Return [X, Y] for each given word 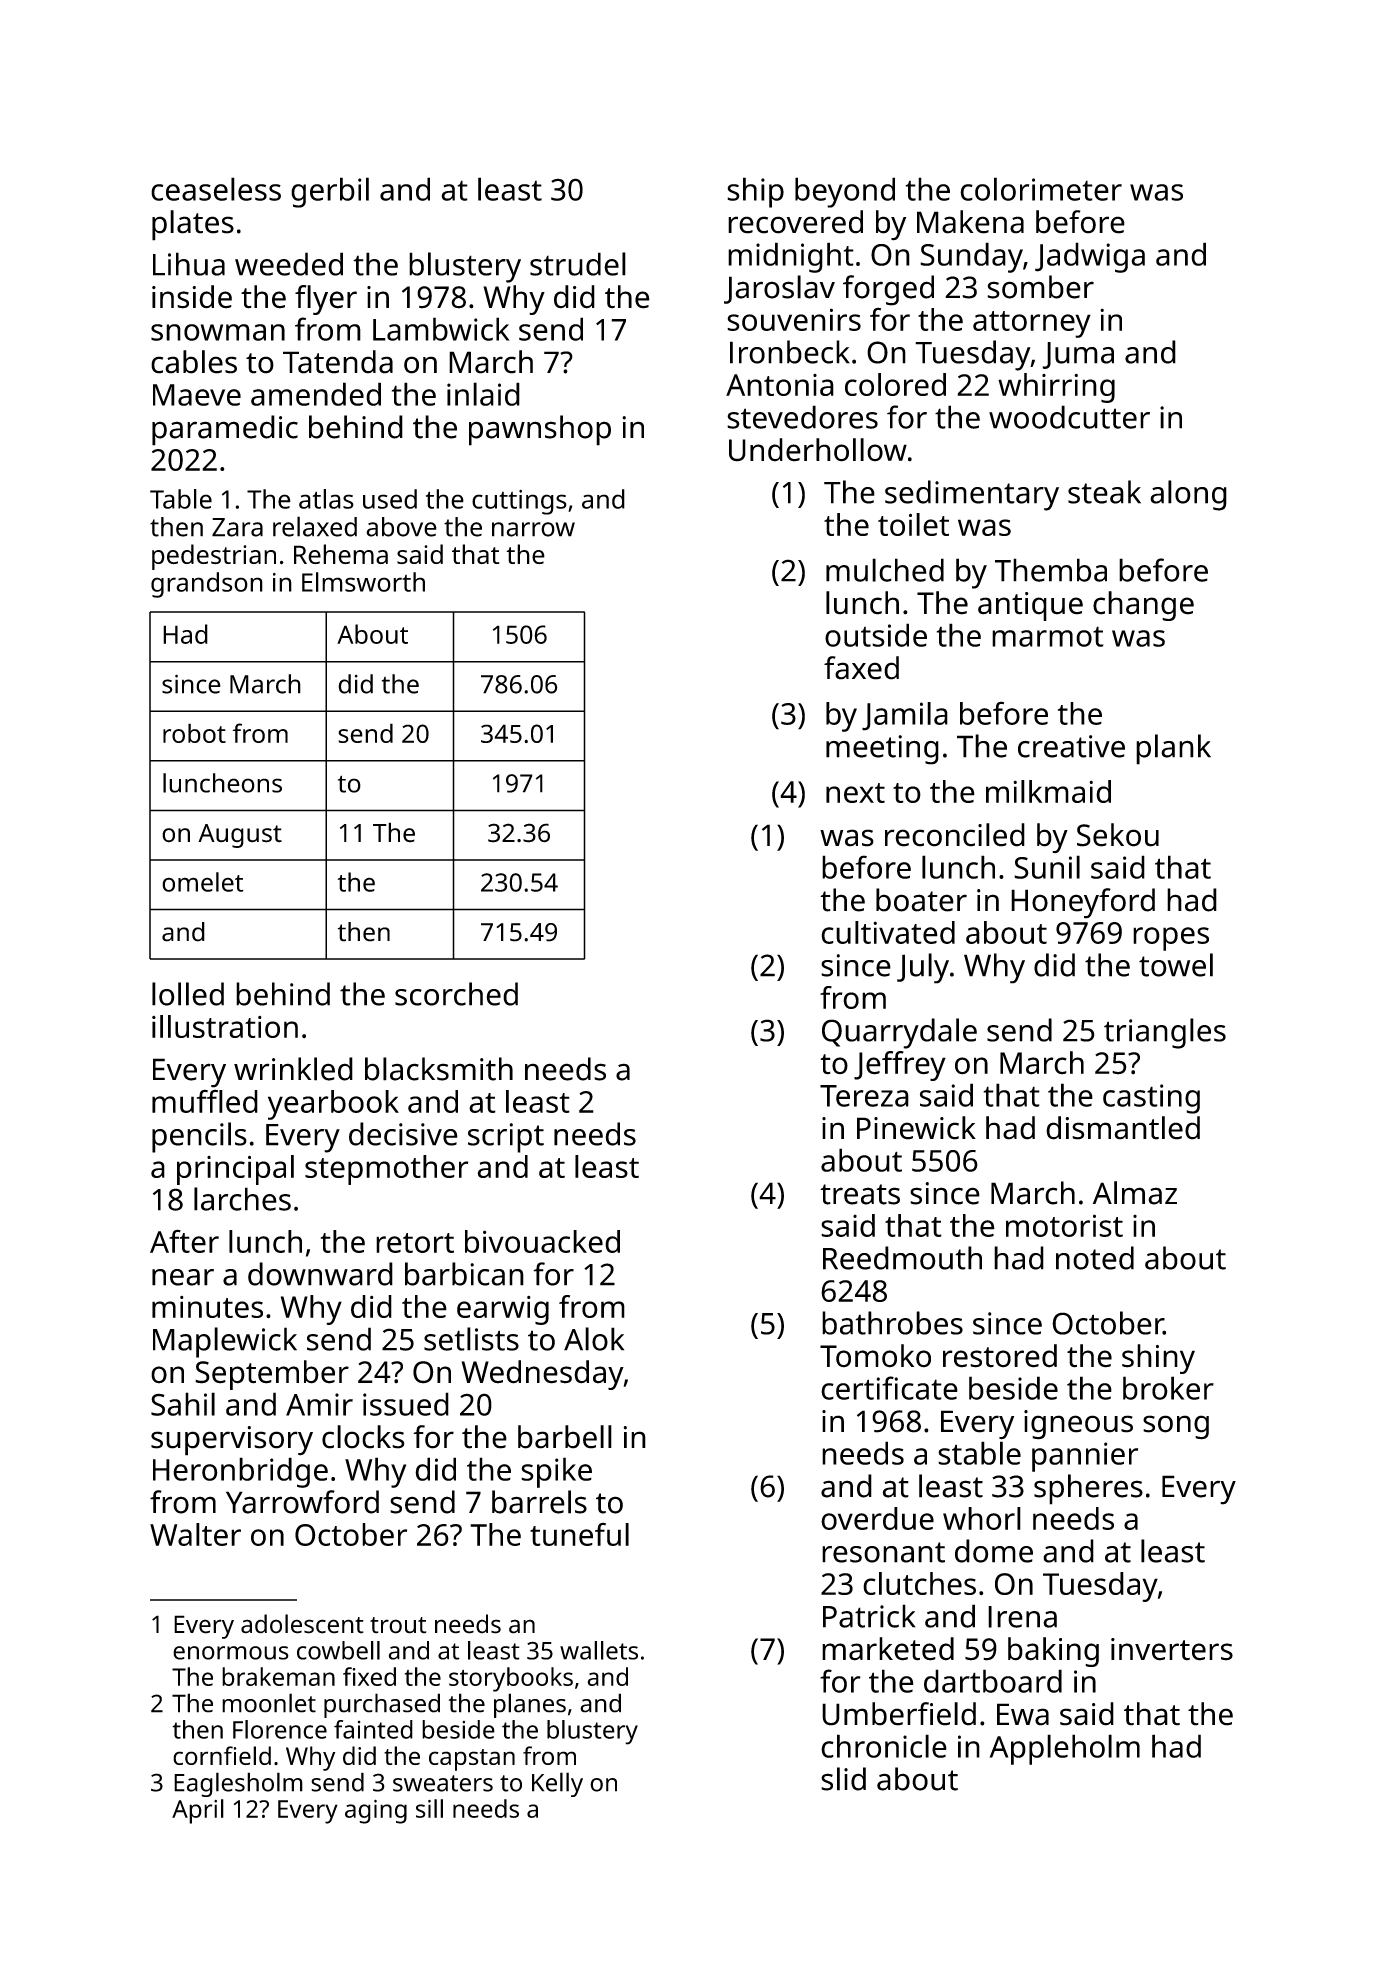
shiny [1158, 1359]
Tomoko [875, 1356]
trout [398, 1625]
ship [755, 192]
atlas [326, 499]
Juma [1078, 355]
